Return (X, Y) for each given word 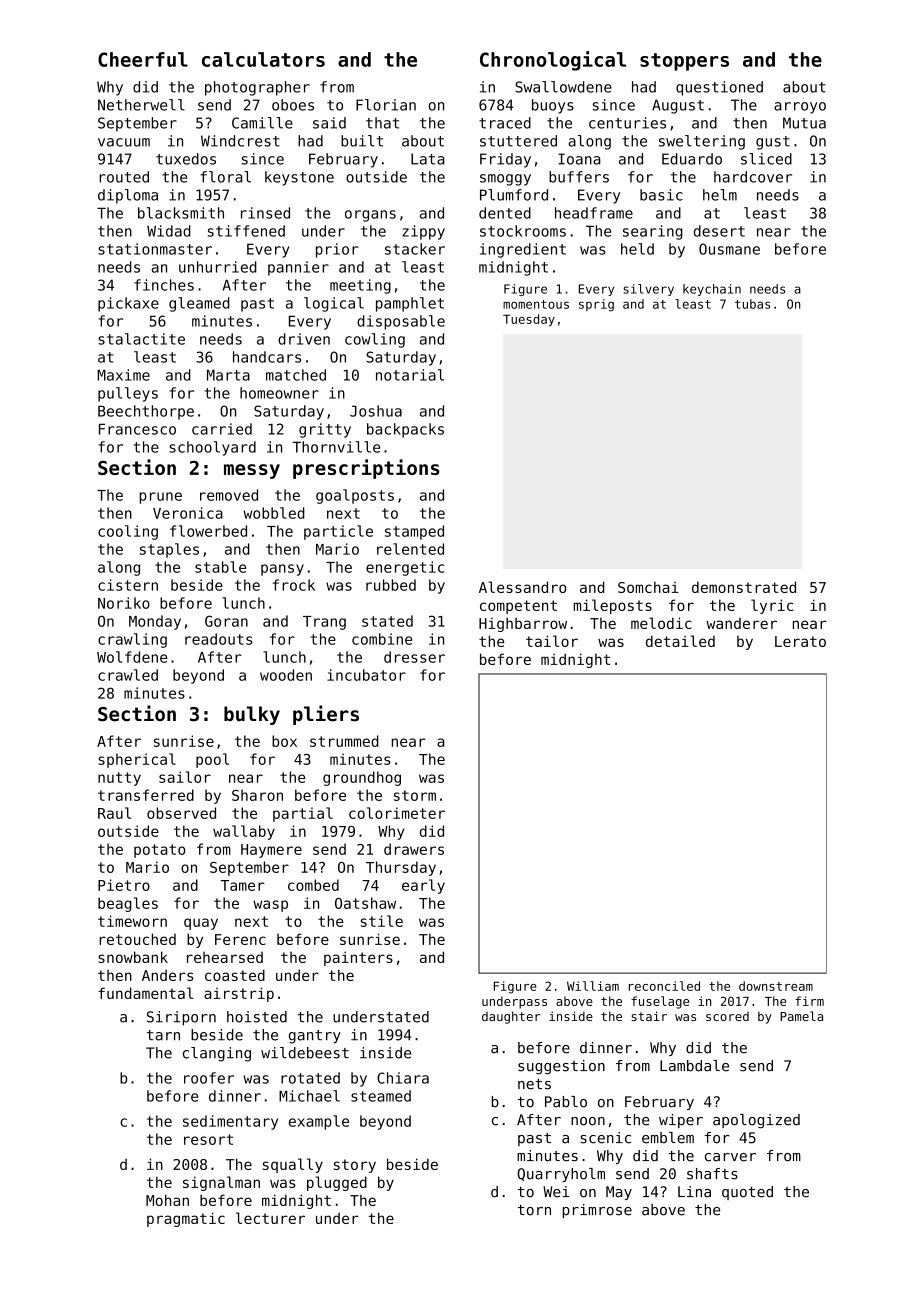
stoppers (684, 62)
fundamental (146, 993)
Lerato (800, 641)
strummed (344, 741)
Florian (386, 105)
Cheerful (143, 59)
